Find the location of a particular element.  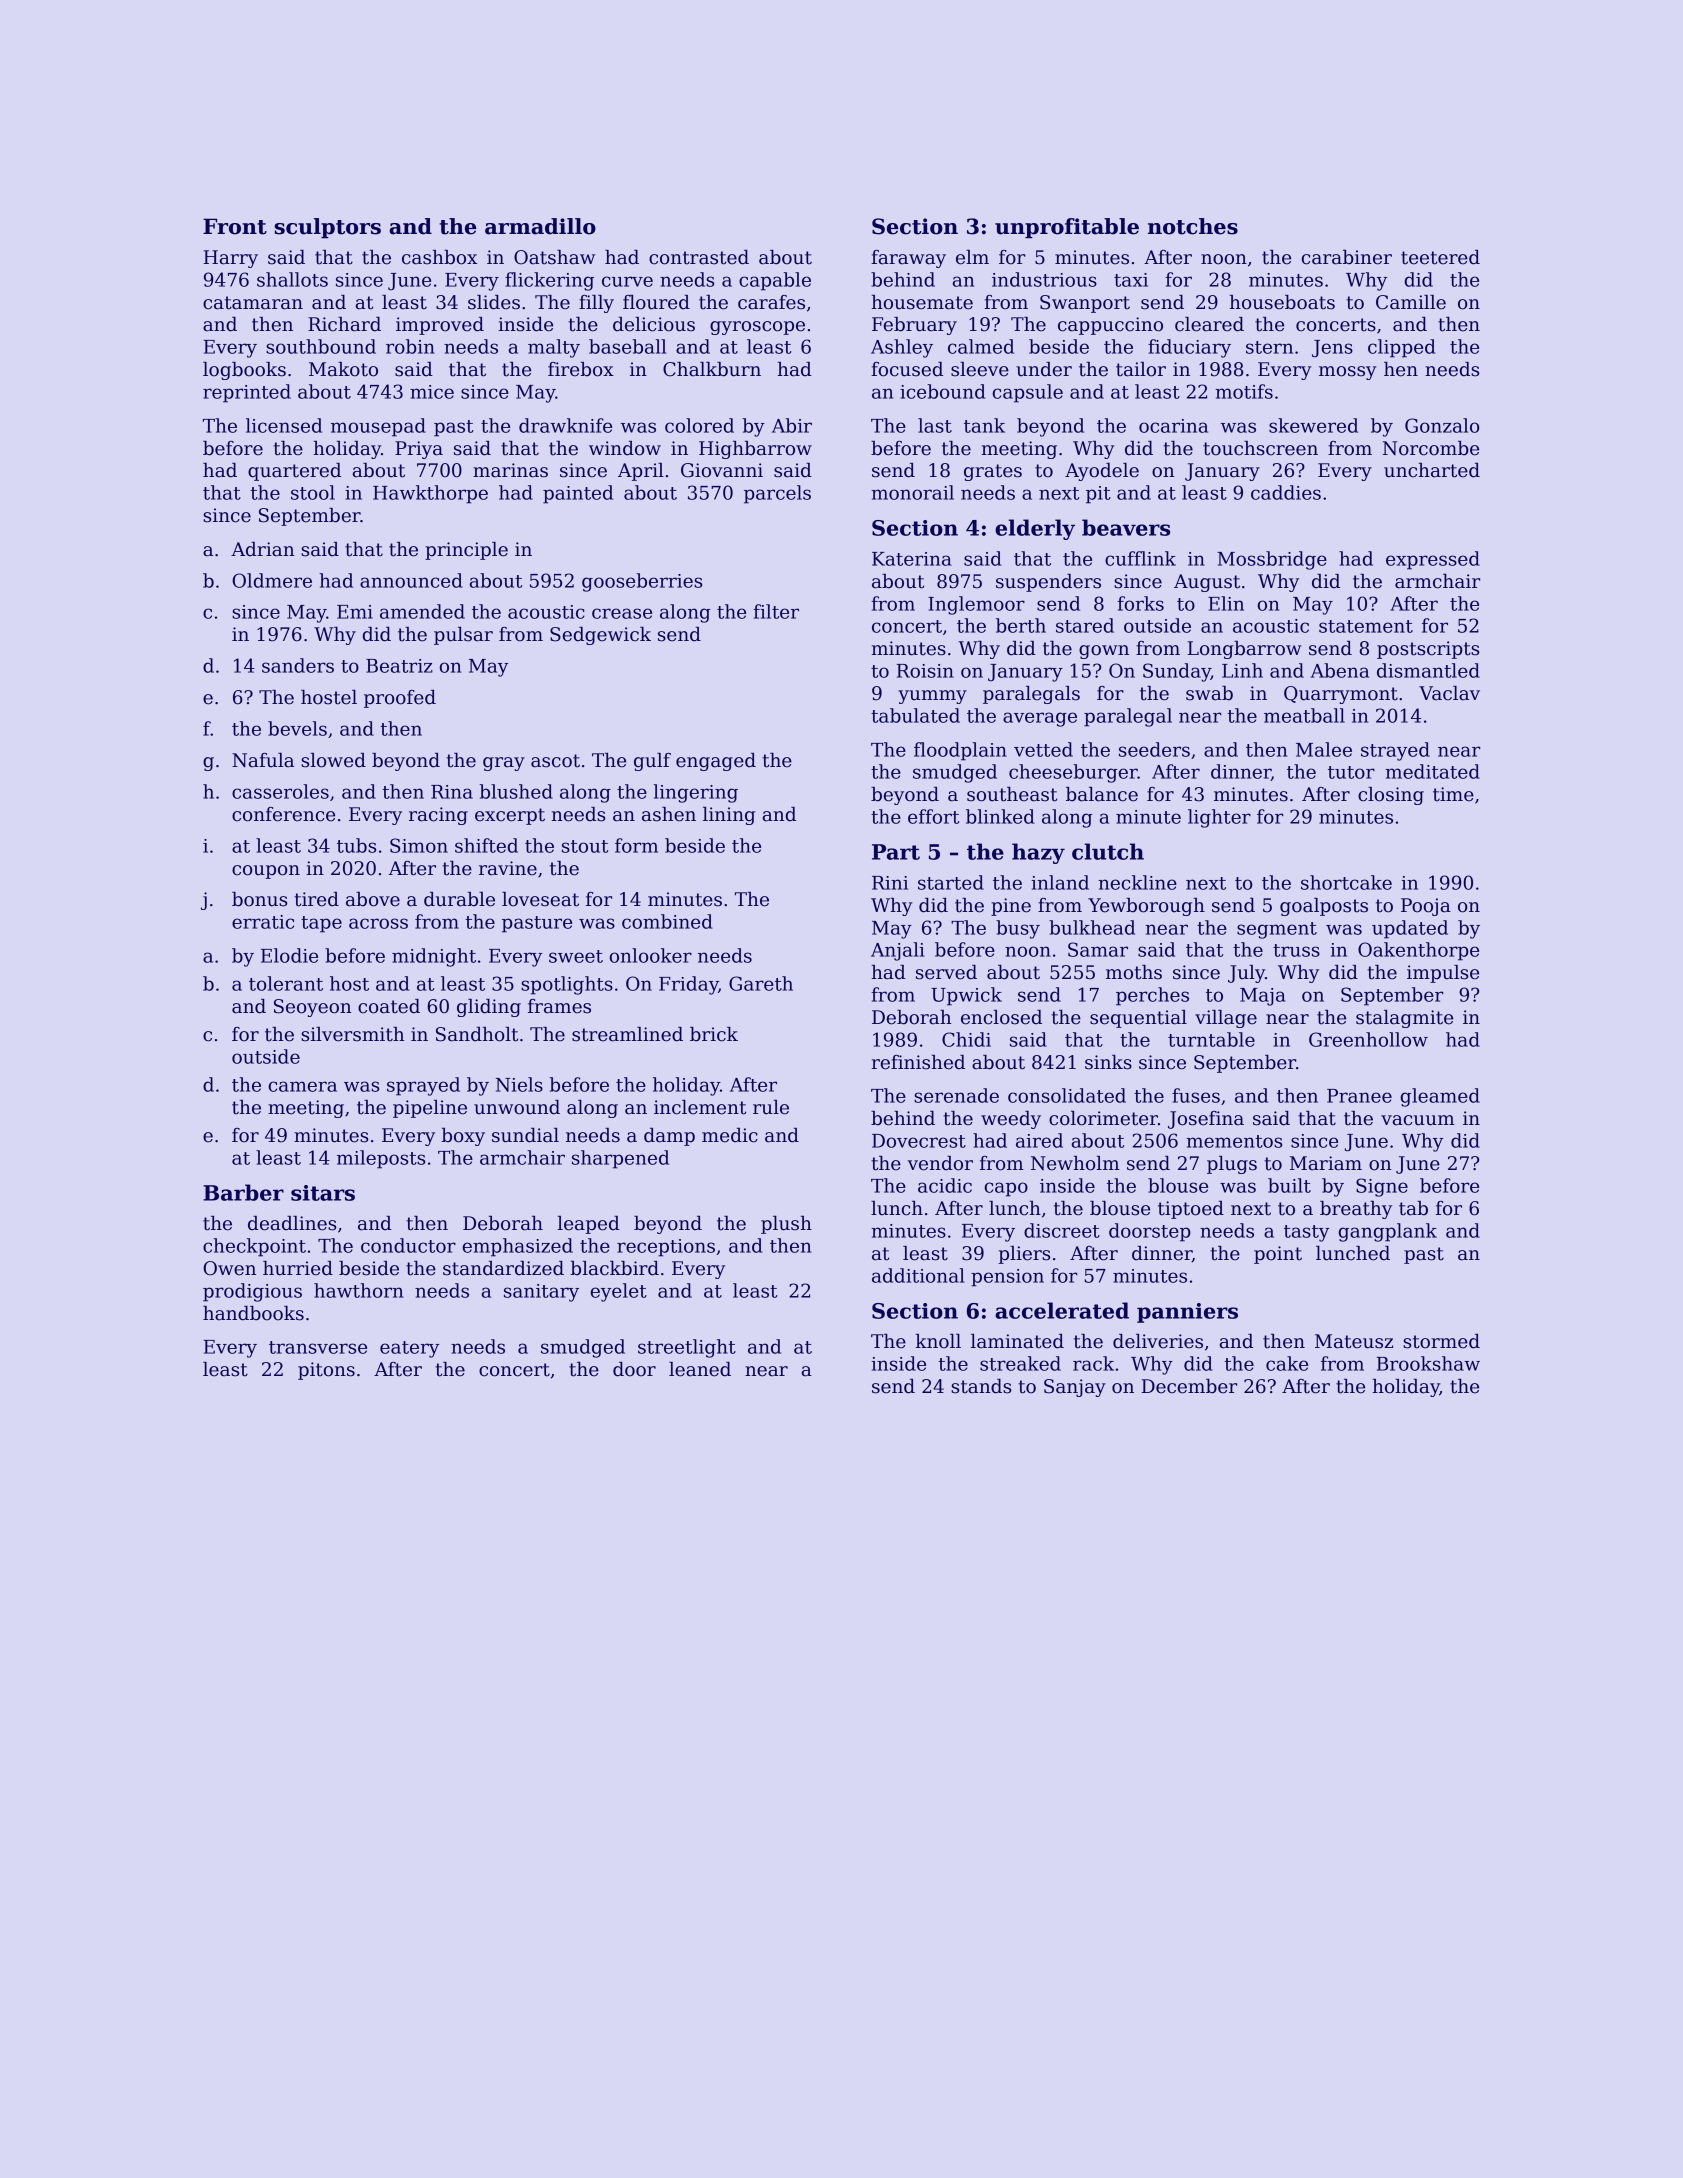

notches is located at coordinates (1193, 226).
